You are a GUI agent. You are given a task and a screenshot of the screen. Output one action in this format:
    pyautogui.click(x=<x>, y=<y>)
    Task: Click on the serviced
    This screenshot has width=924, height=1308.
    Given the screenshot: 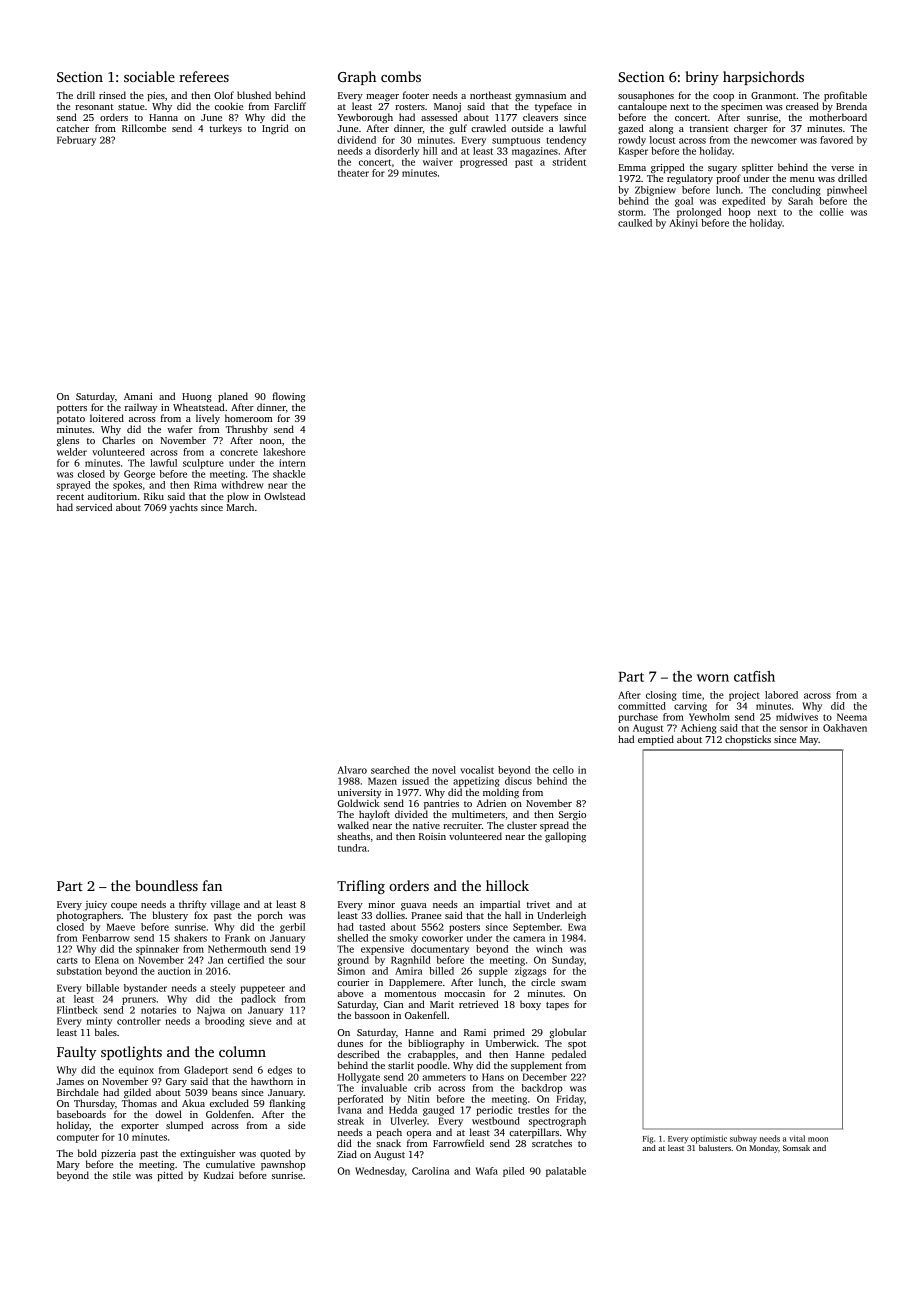 What is the action you would take?
    pyautogui.click(x=94, y=507)
